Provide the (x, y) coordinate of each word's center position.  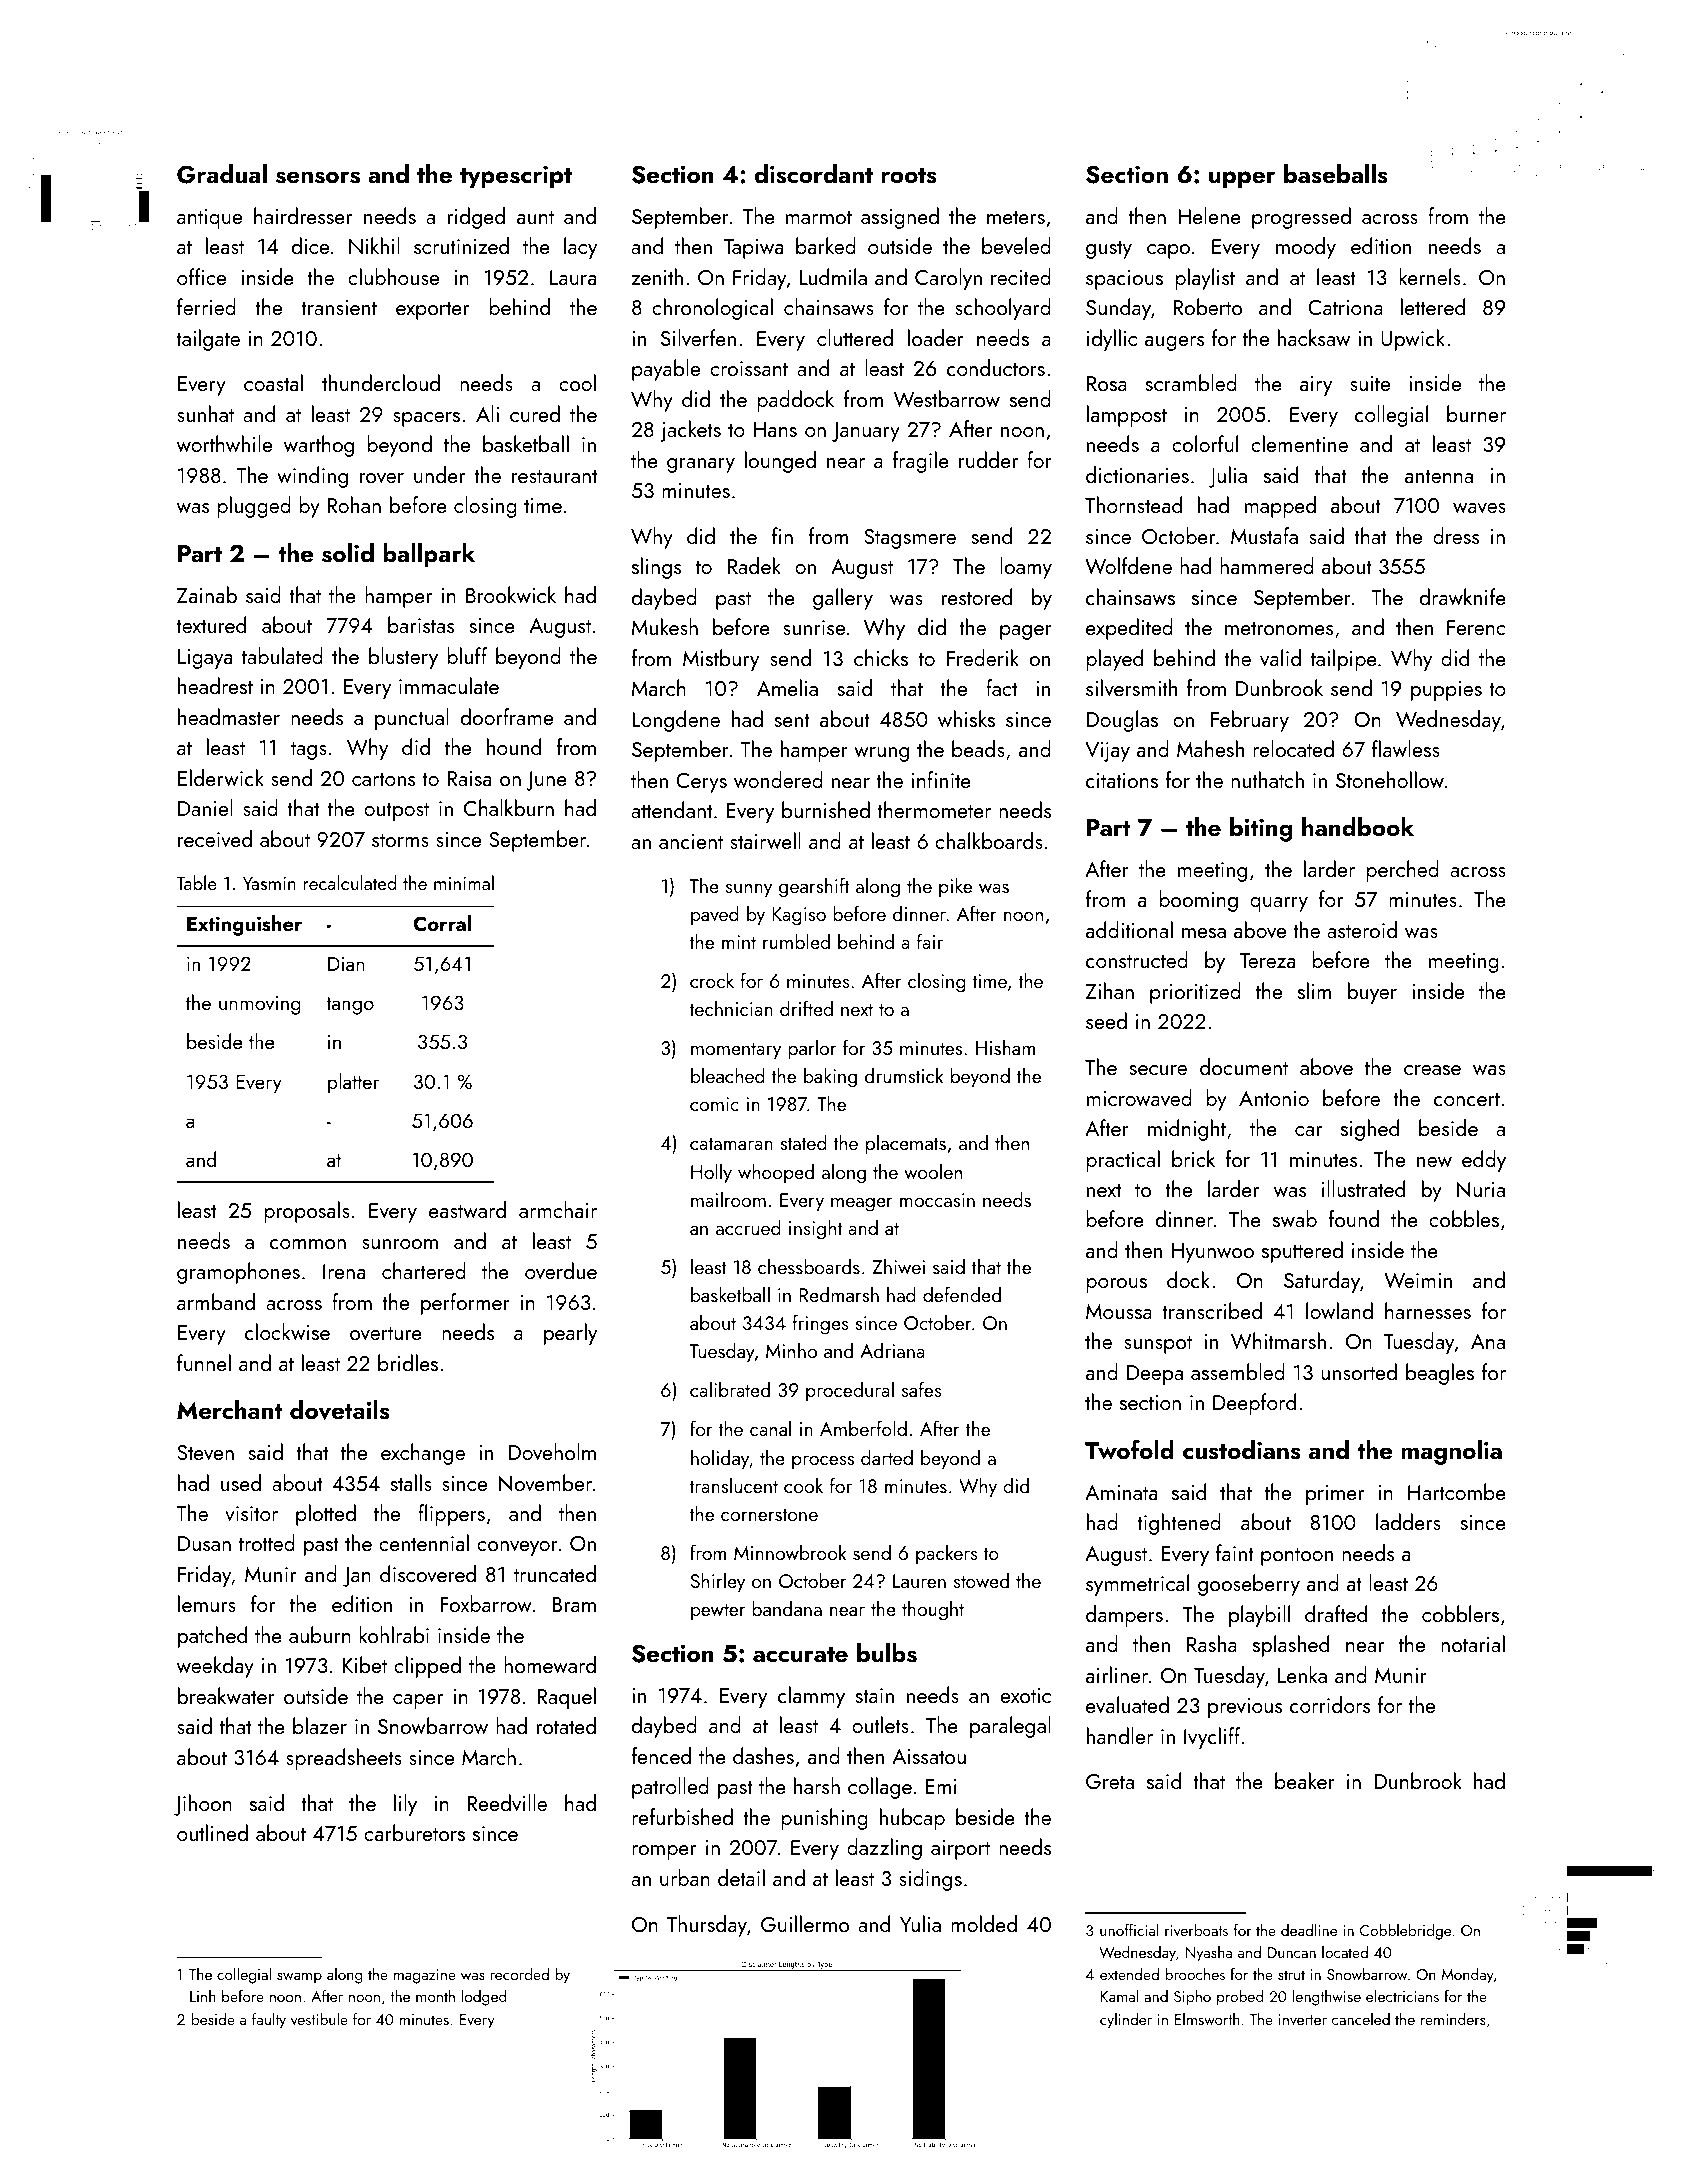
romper (664, 1852)
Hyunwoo (1213, 1253)
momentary (736, 1051)
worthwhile (224, 443)
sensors (318, 177)
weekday (215, 1667)
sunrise (814, 627)
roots (909, 176)
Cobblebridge (1405, 1932)
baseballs (1336, 174)
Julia (1228, 477)
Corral (442, 923)
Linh (203, 1996)
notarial (1473, 1643)
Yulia (920, 1923)
